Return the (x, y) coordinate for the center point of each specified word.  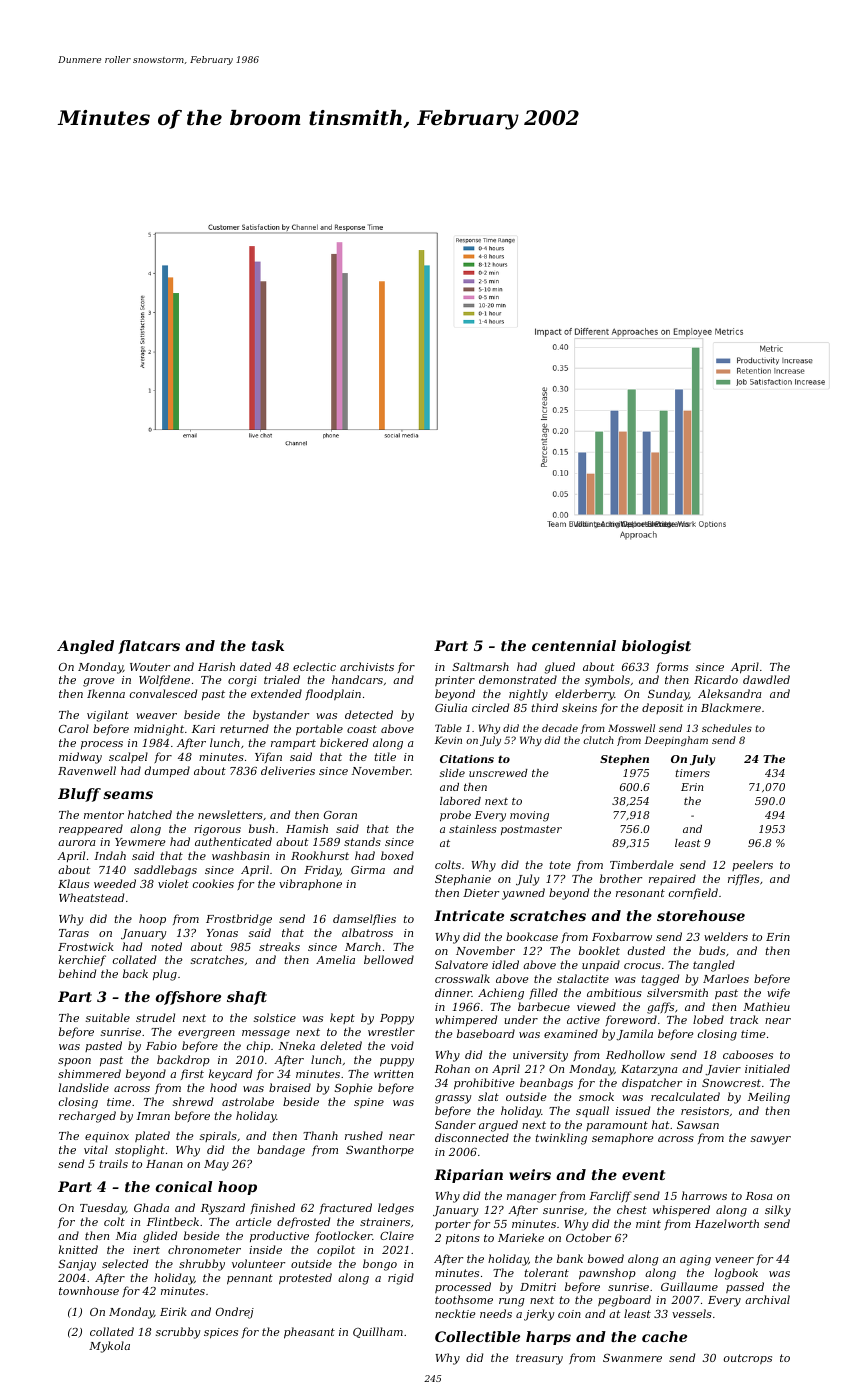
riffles (743, 879)
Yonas (222, 933)
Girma (368, 870)
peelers (752, 865)
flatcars (149, 647)
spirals (218, 1136)
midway (80, 758)
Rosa (759, 1196)
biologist (656, 647)
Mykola (109, 1347)
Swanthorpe (380, 1151)
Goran (340, 815)
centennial (574, 645)
